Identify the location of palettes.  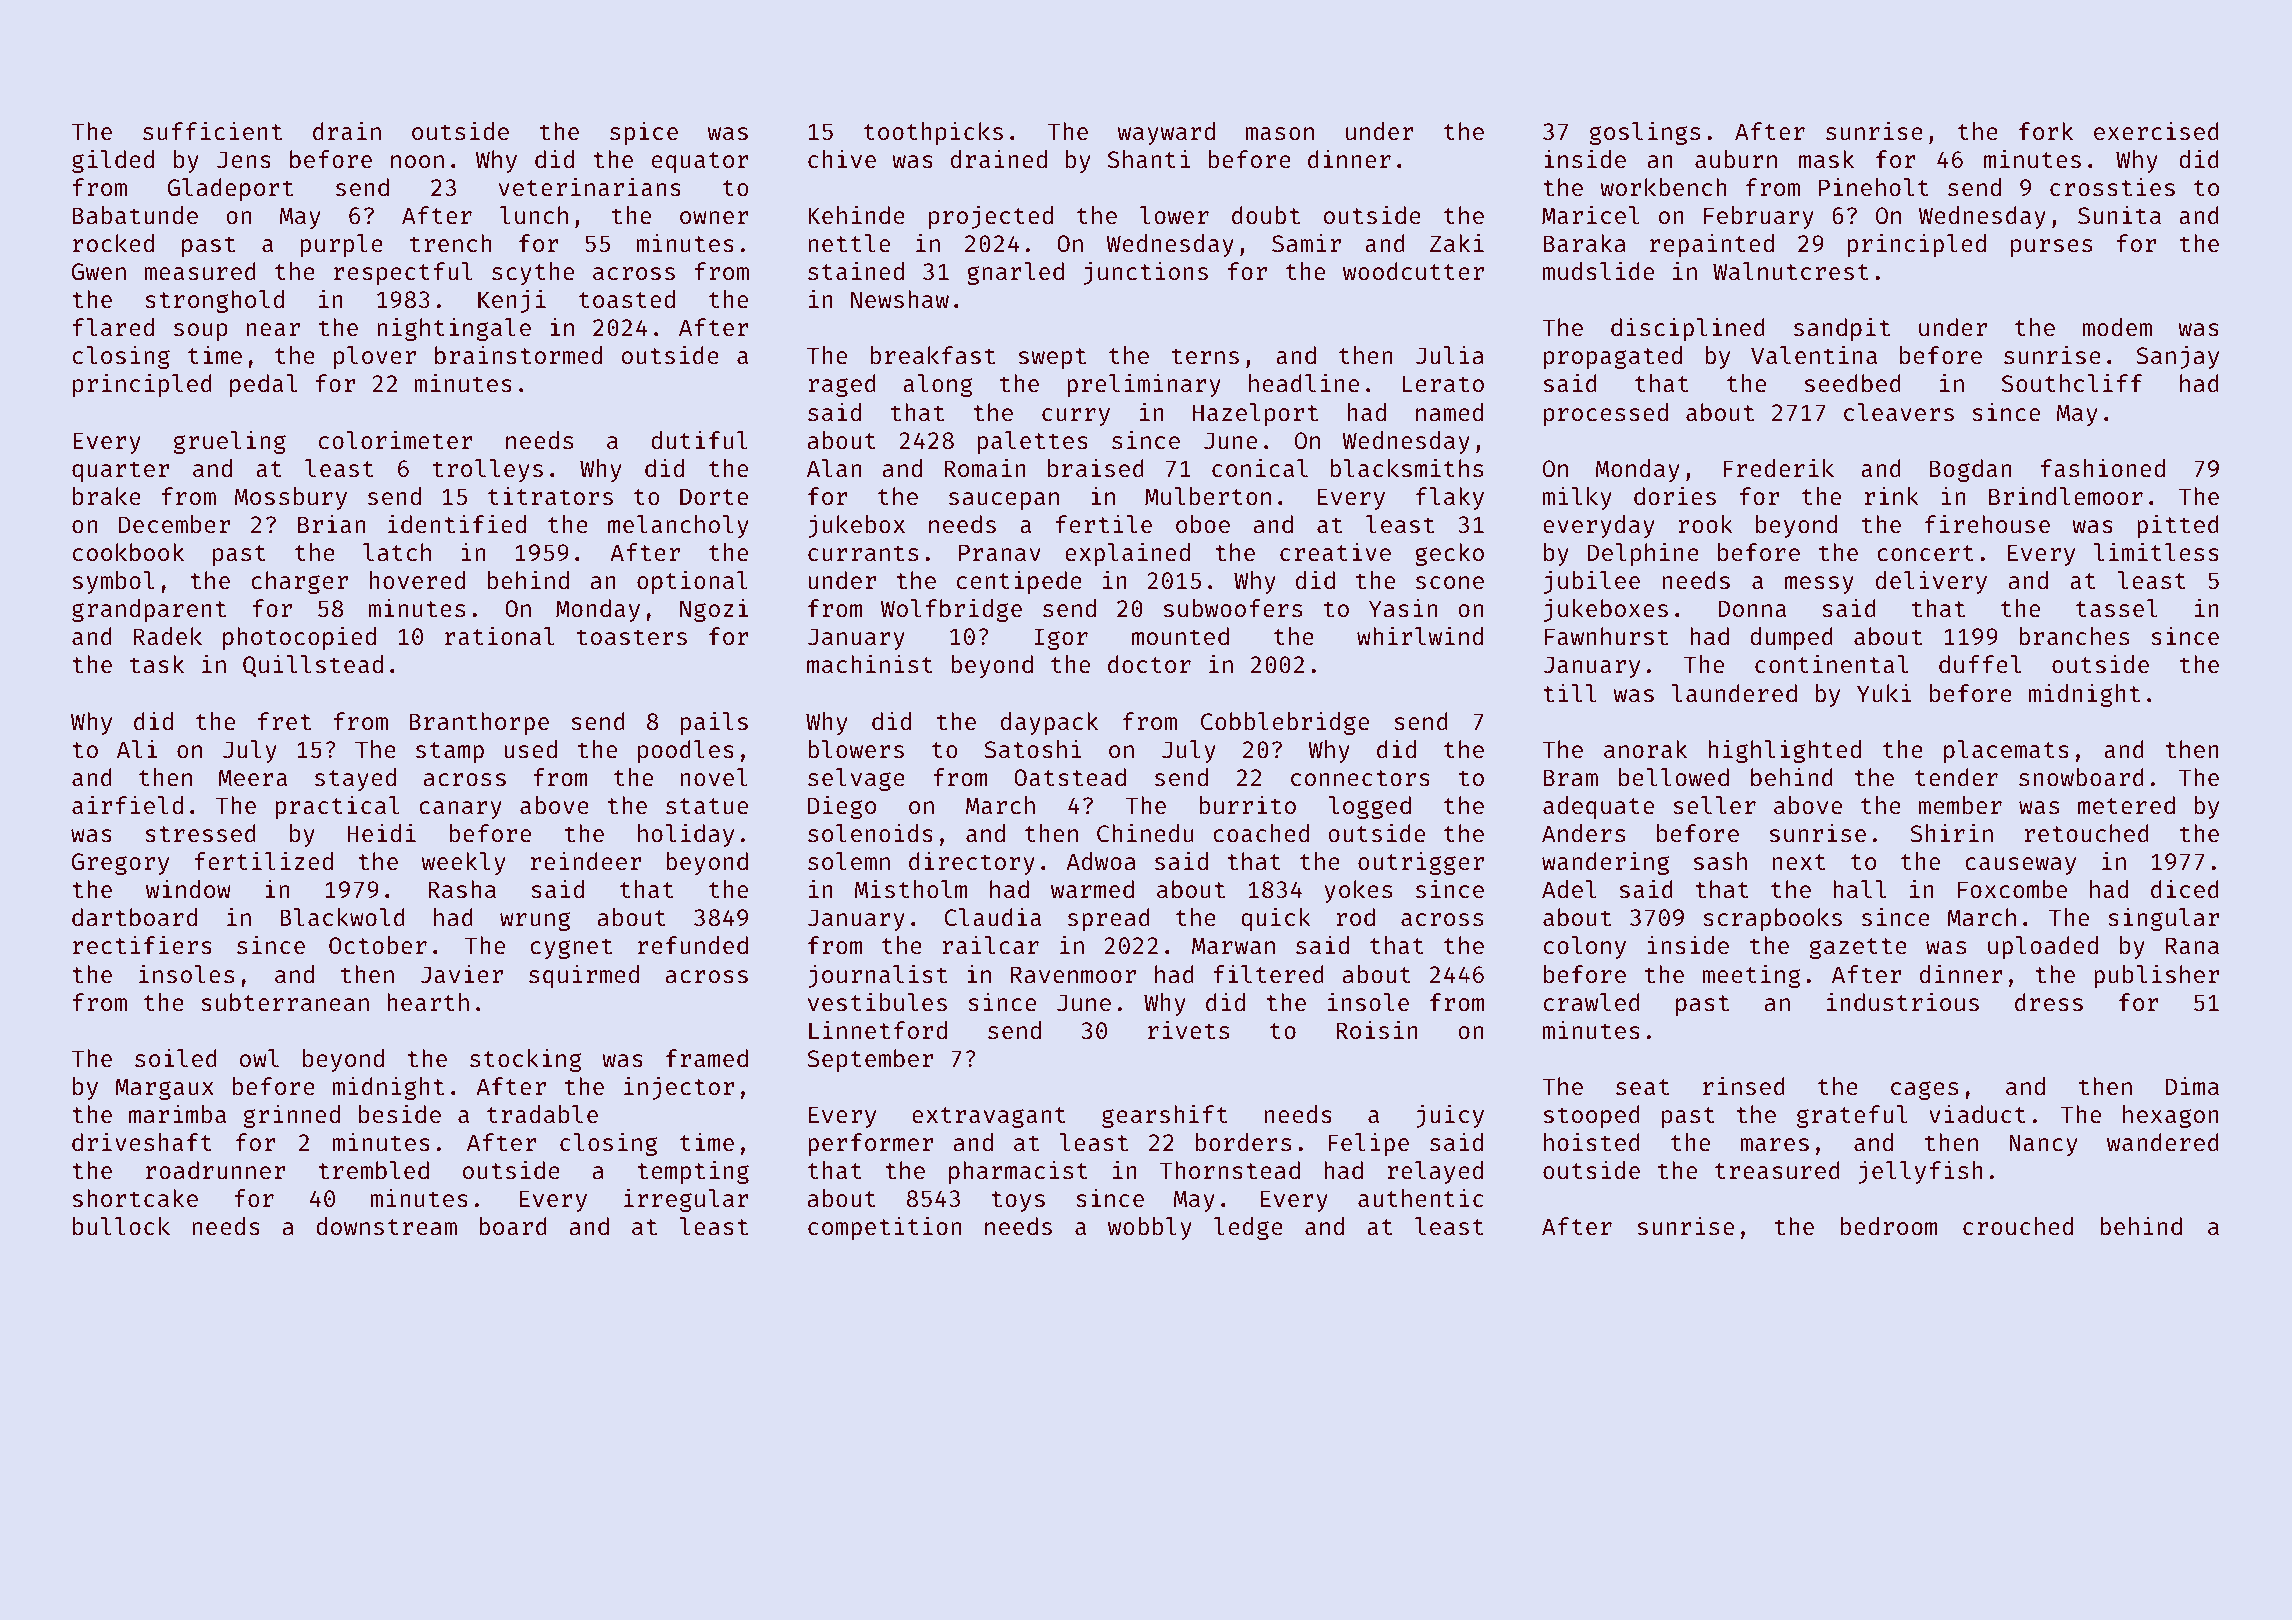
(1033, 442).
